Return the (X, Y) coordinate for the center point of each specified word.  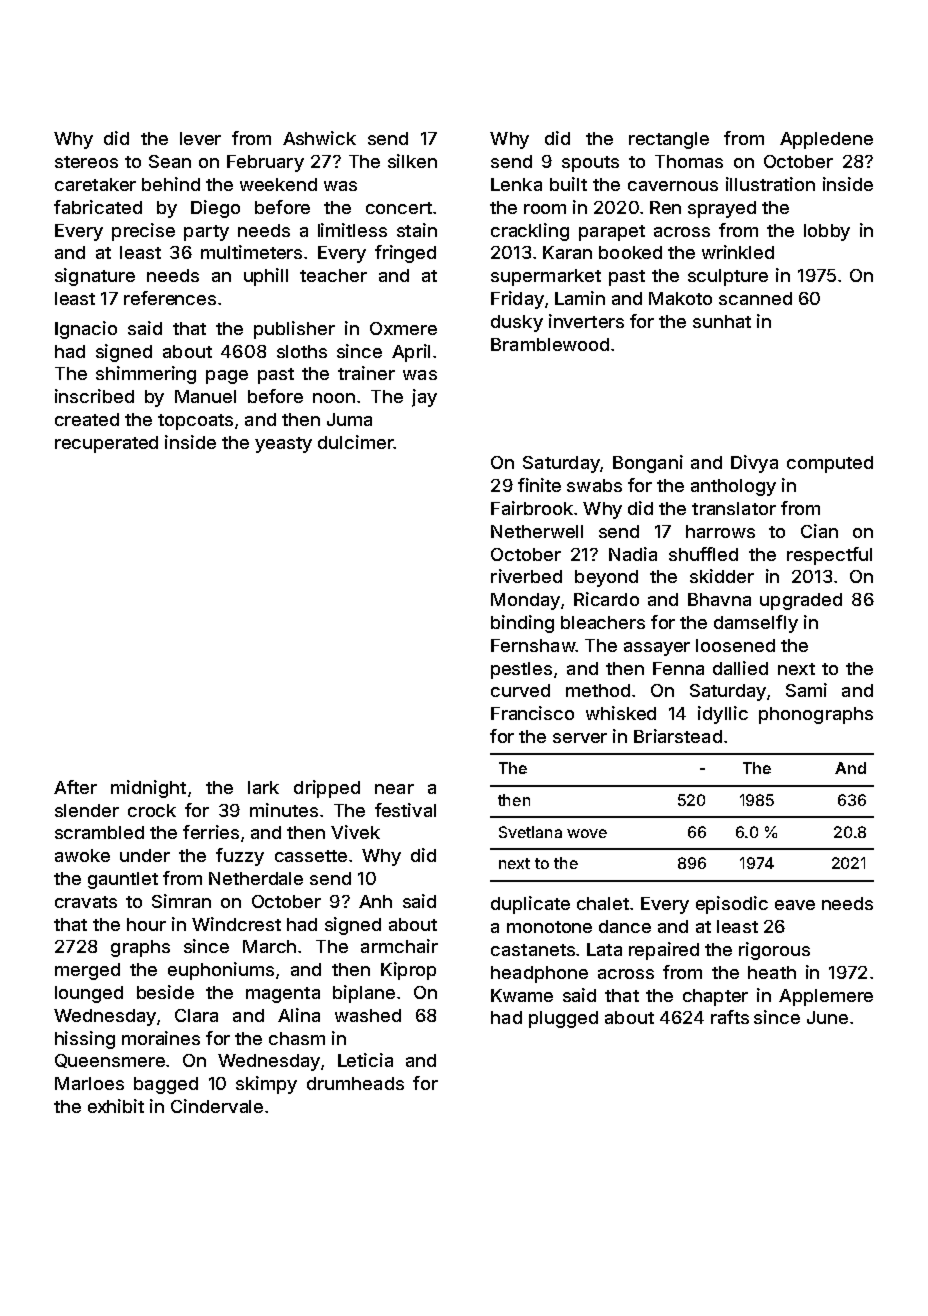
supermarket (546, 277)
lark (263, 787)
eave (795, 905)
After (75, 787)
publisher (294, 330)
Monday (525, 601)
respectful (829, 556)
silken (412, 161)
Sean (170, 161)
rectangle (669, 140)
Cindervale (217, 1106)
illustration (770, 184)
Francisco (532, 713)
